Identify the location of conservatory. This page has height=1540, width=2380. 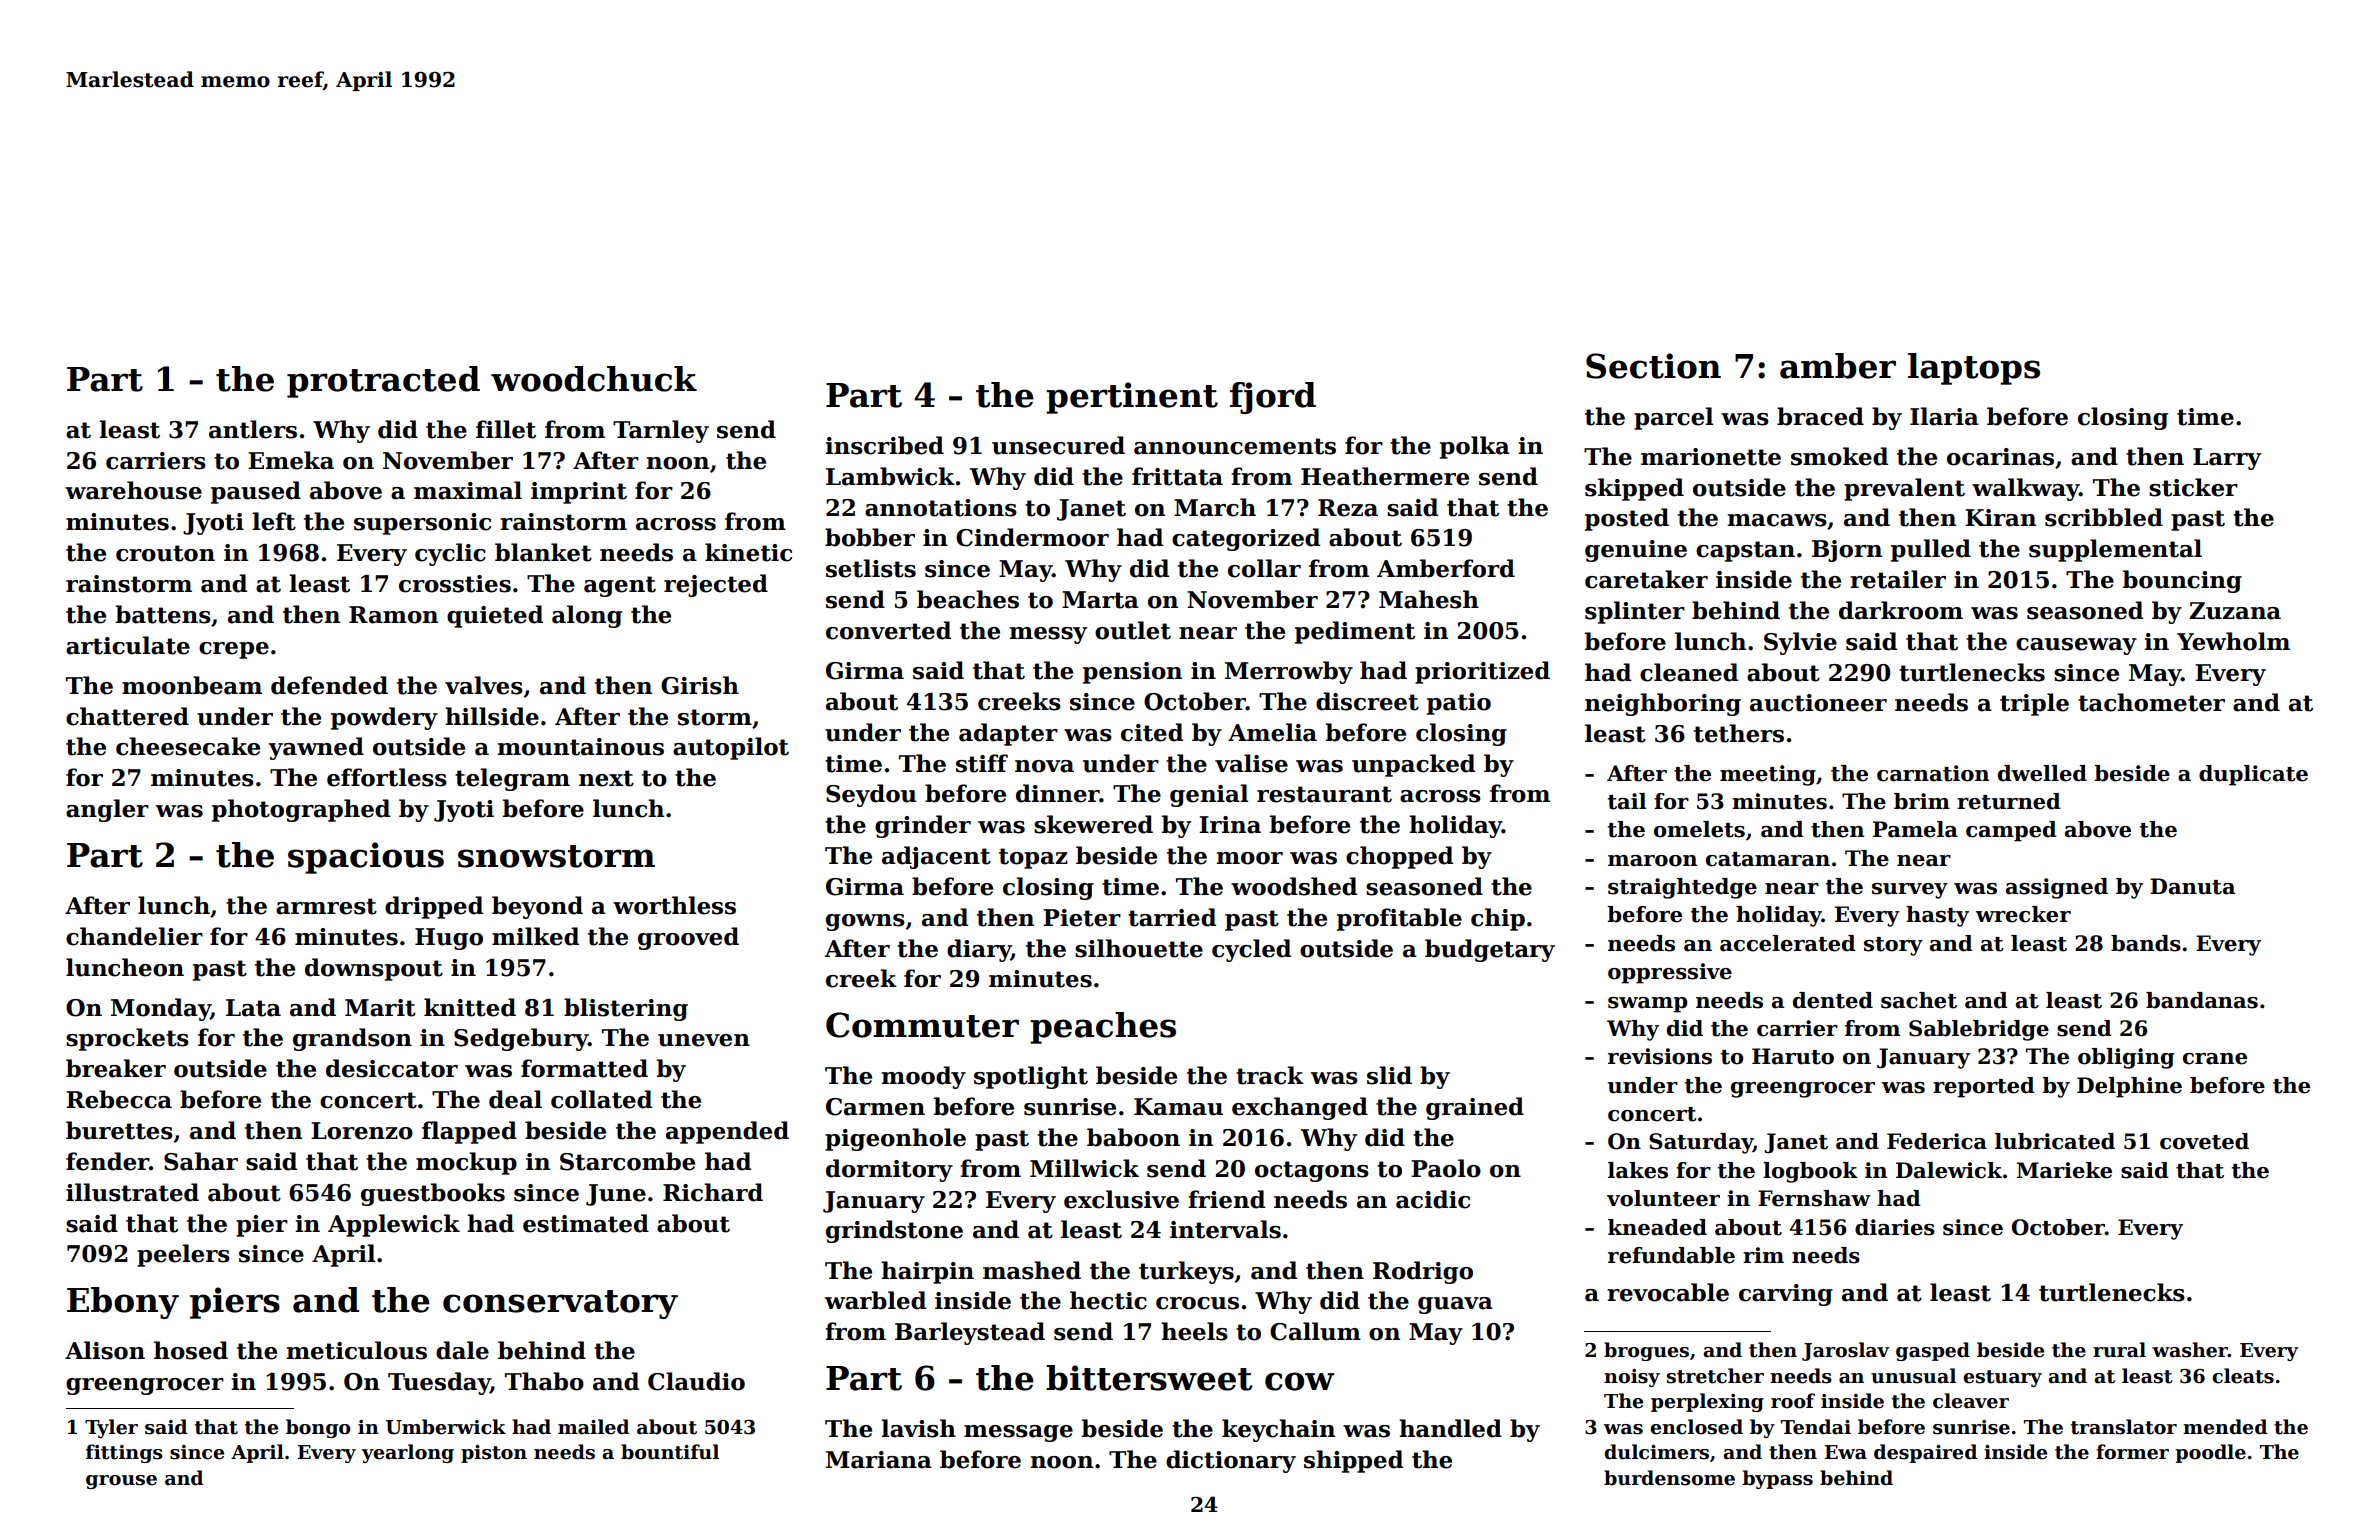
(560, 1304).
